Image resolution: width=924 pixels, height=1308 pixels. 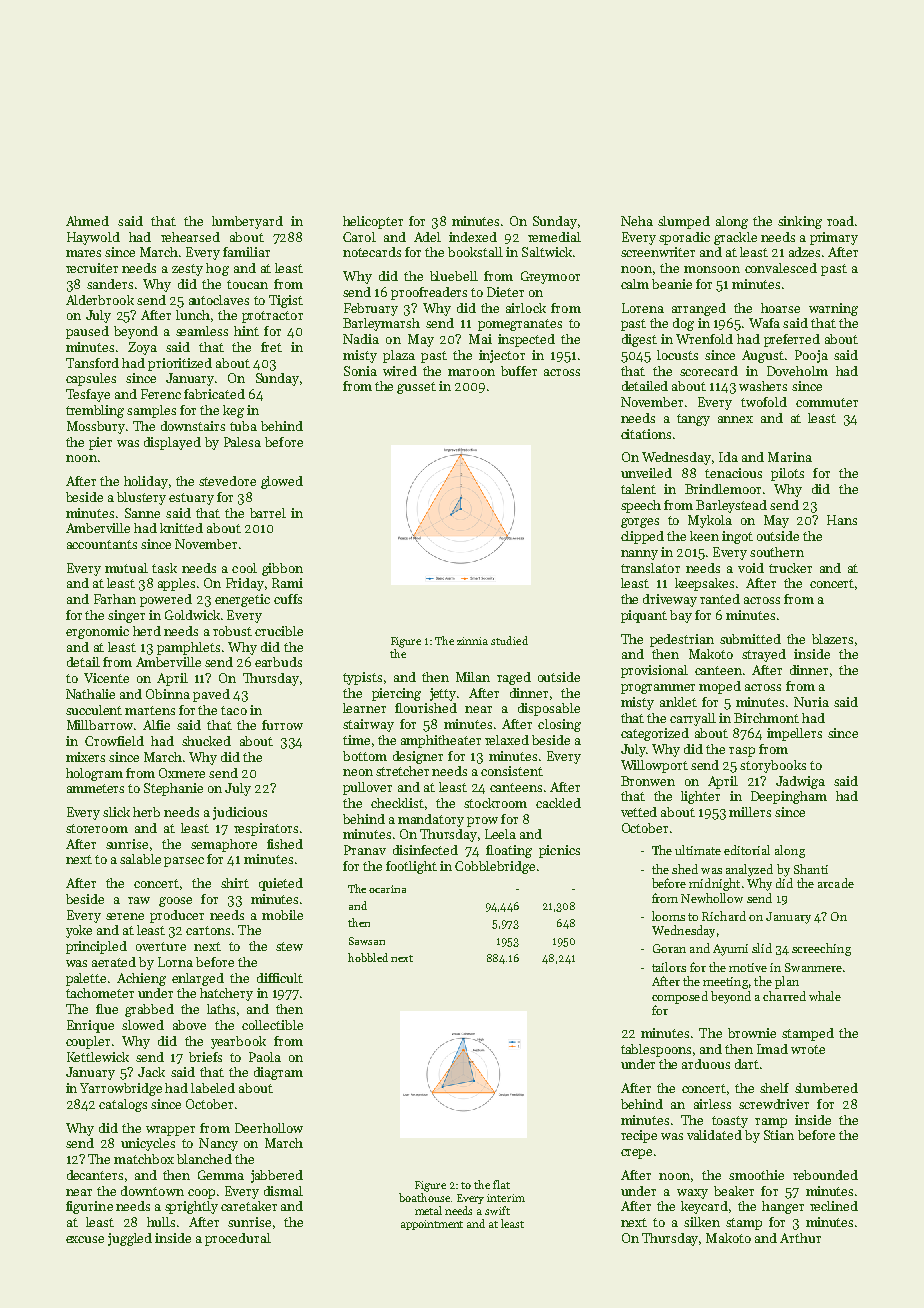 I want to click on Sonia, so click(x=360, y=371).
